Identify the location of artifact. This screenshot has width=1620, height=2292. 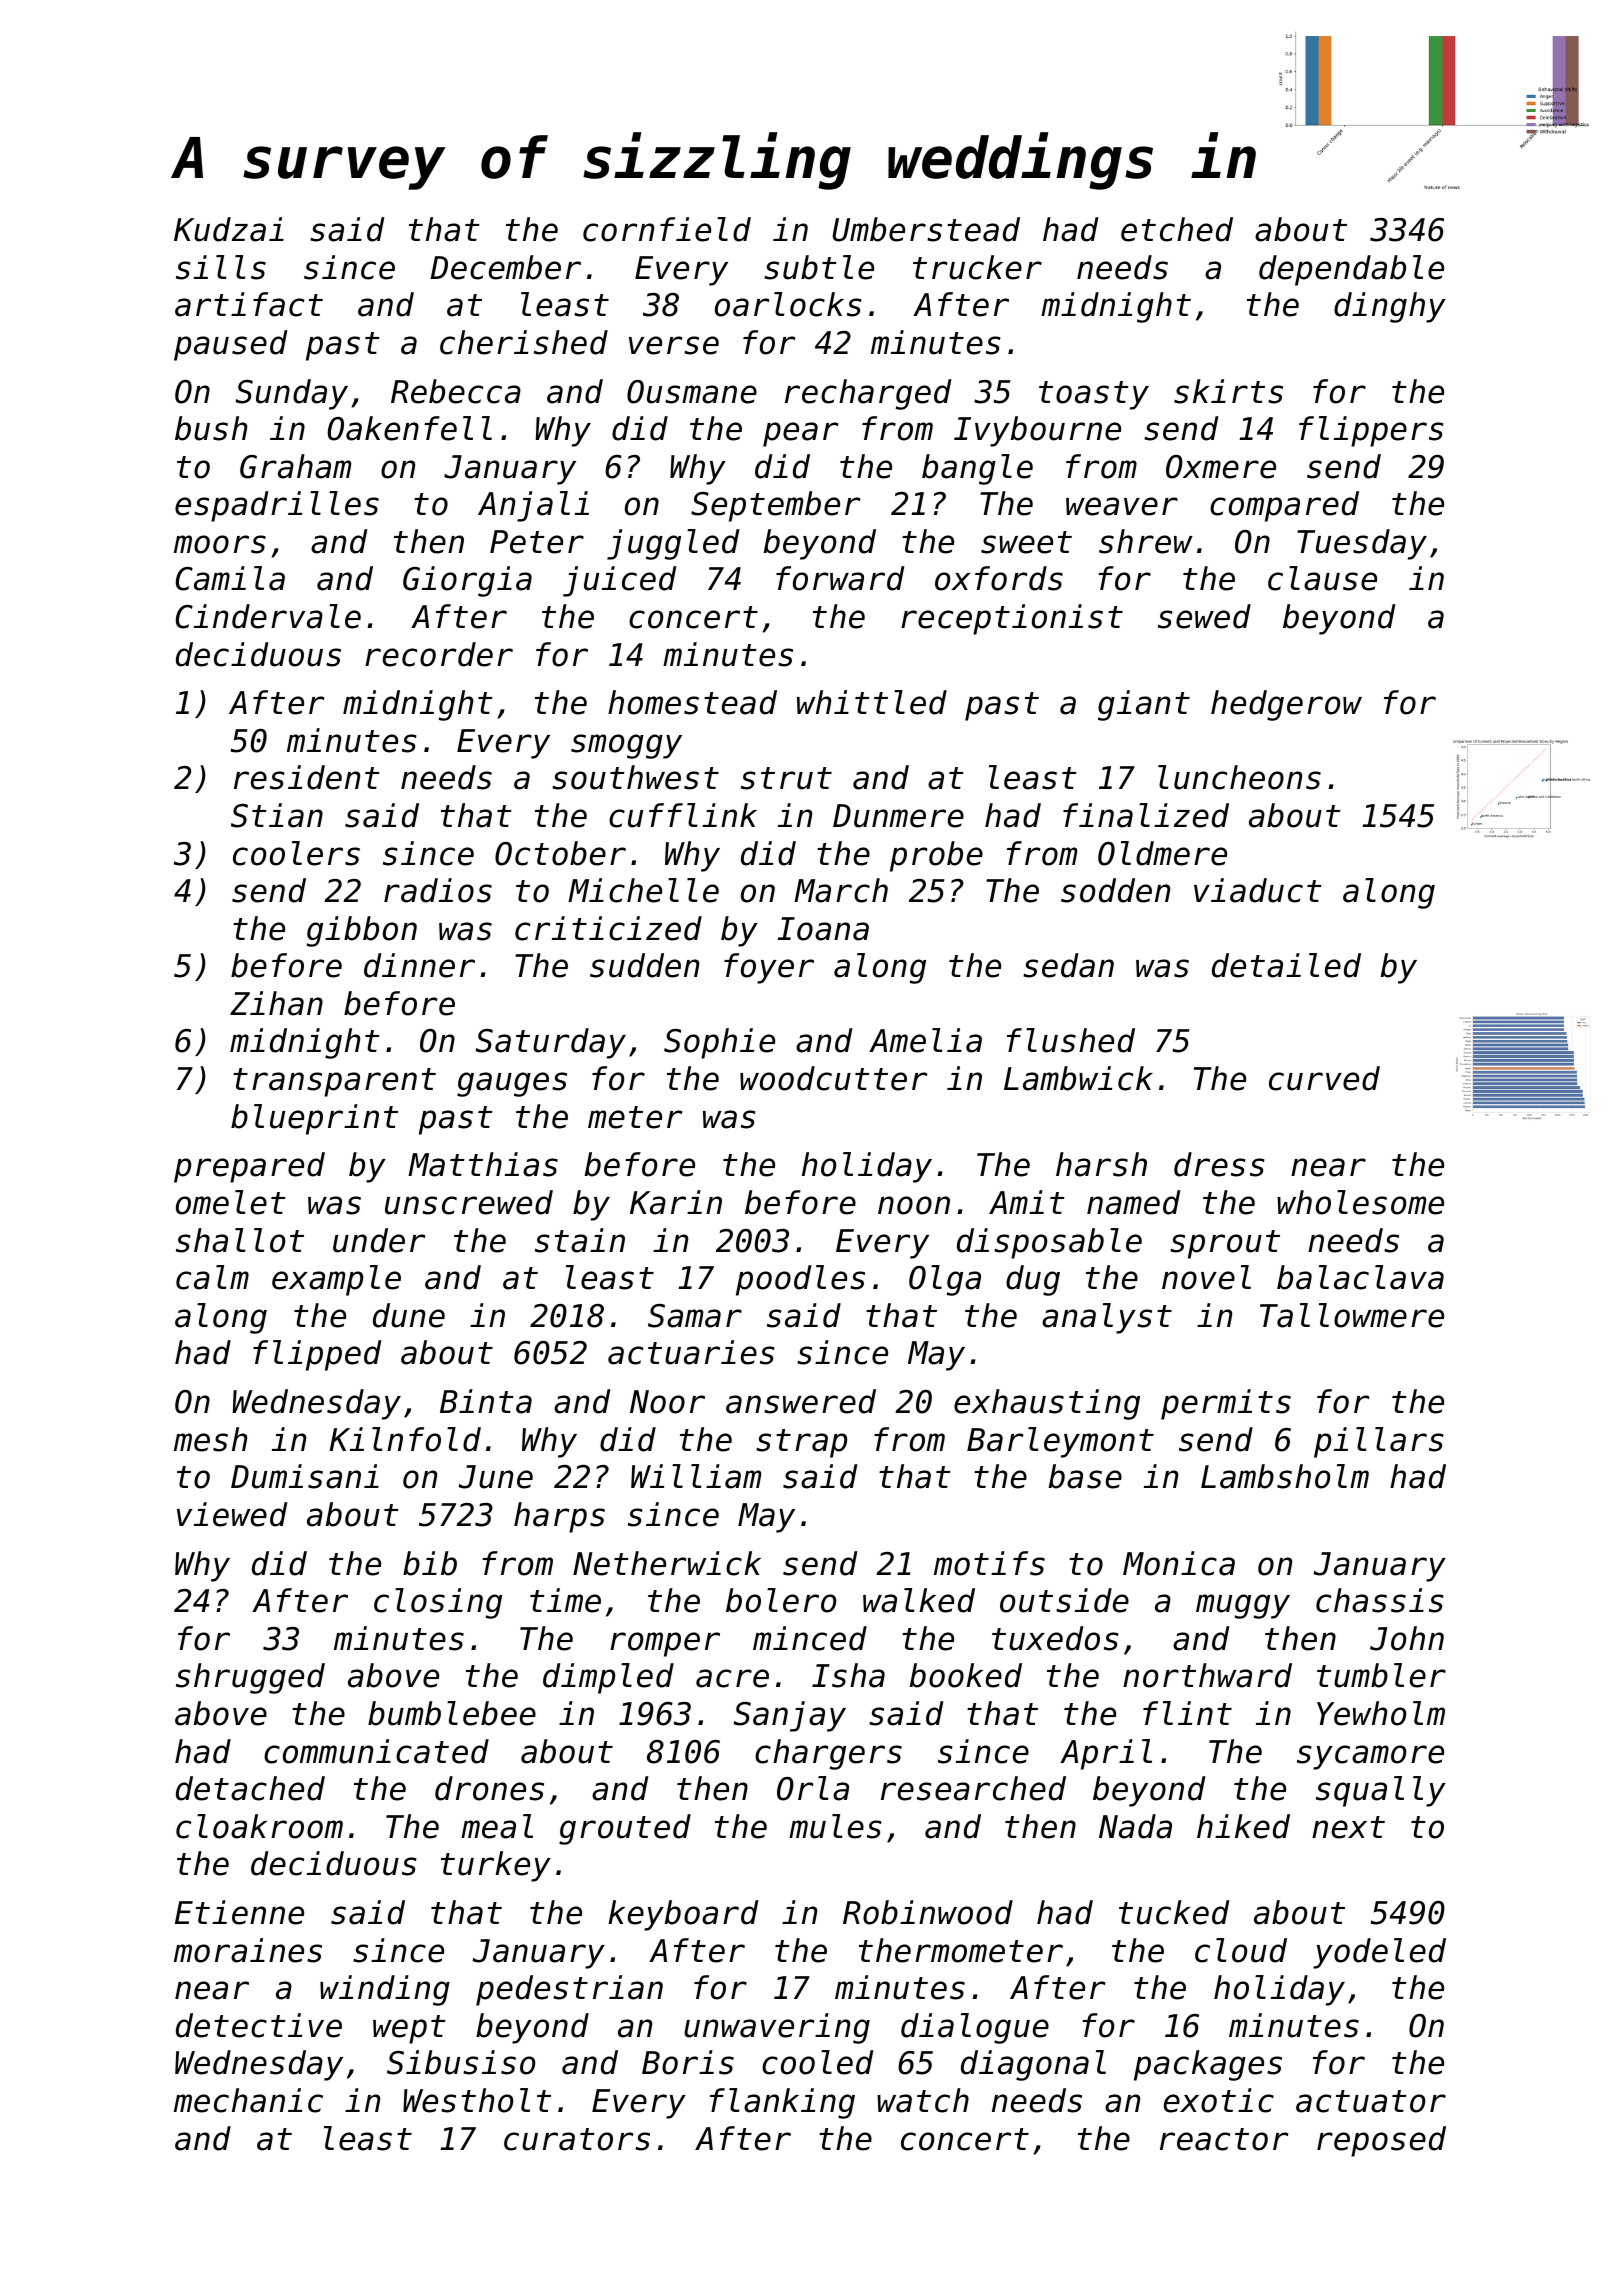
(249, 304).
